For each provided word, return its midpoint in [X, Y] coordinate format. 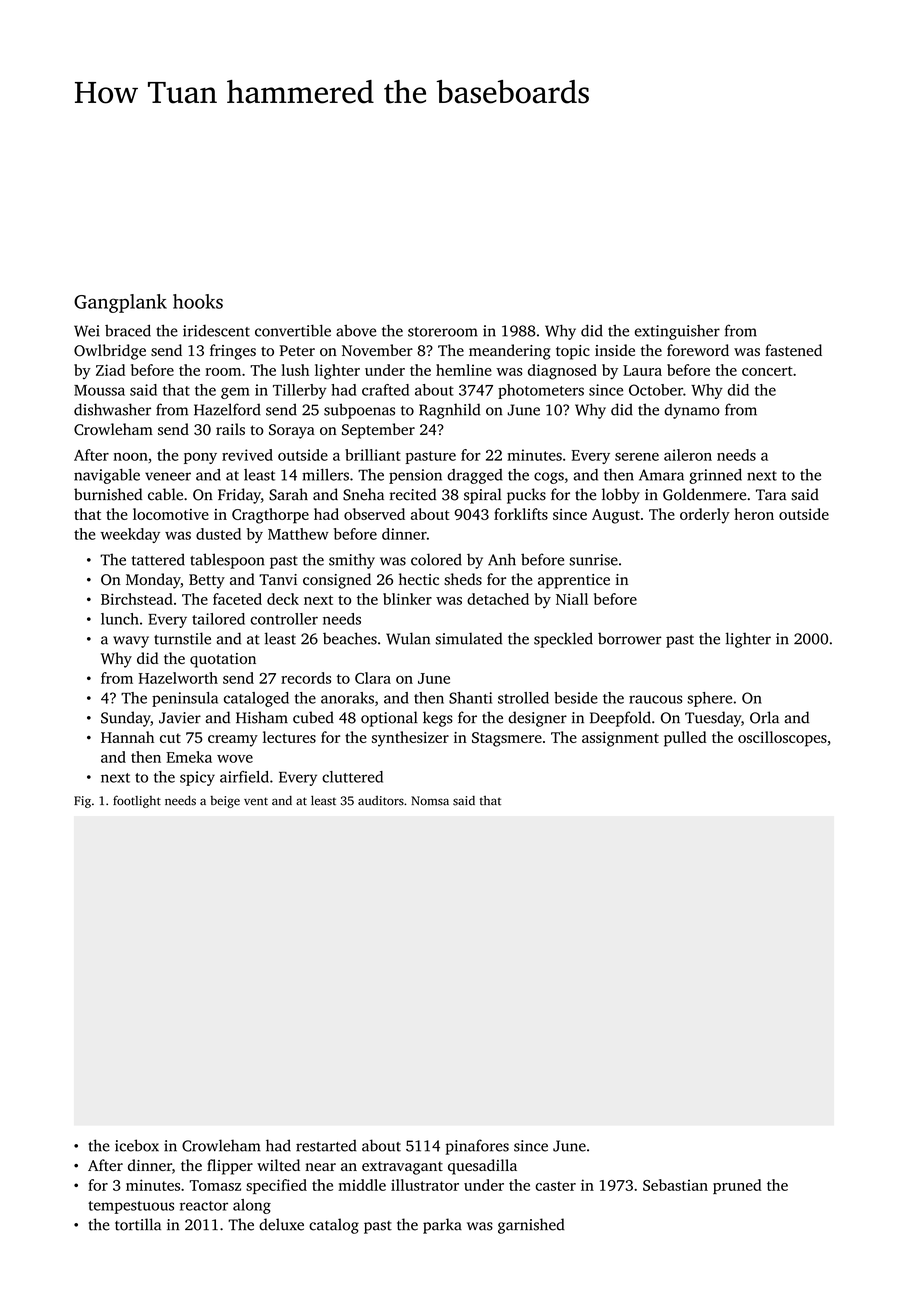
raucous [655, 699]
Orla [764, 717]
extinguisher [677, 332]
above [356, 331]
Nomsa [430, 801]
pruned [737, 1186]
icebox [137, 1145]
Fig [82, 802]
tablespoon [227, 561]
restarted [326, 1145]
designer [537, 719]
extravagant [402, 1168]
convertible [293, 330]
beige [225, 802]
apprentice [574, 581]
